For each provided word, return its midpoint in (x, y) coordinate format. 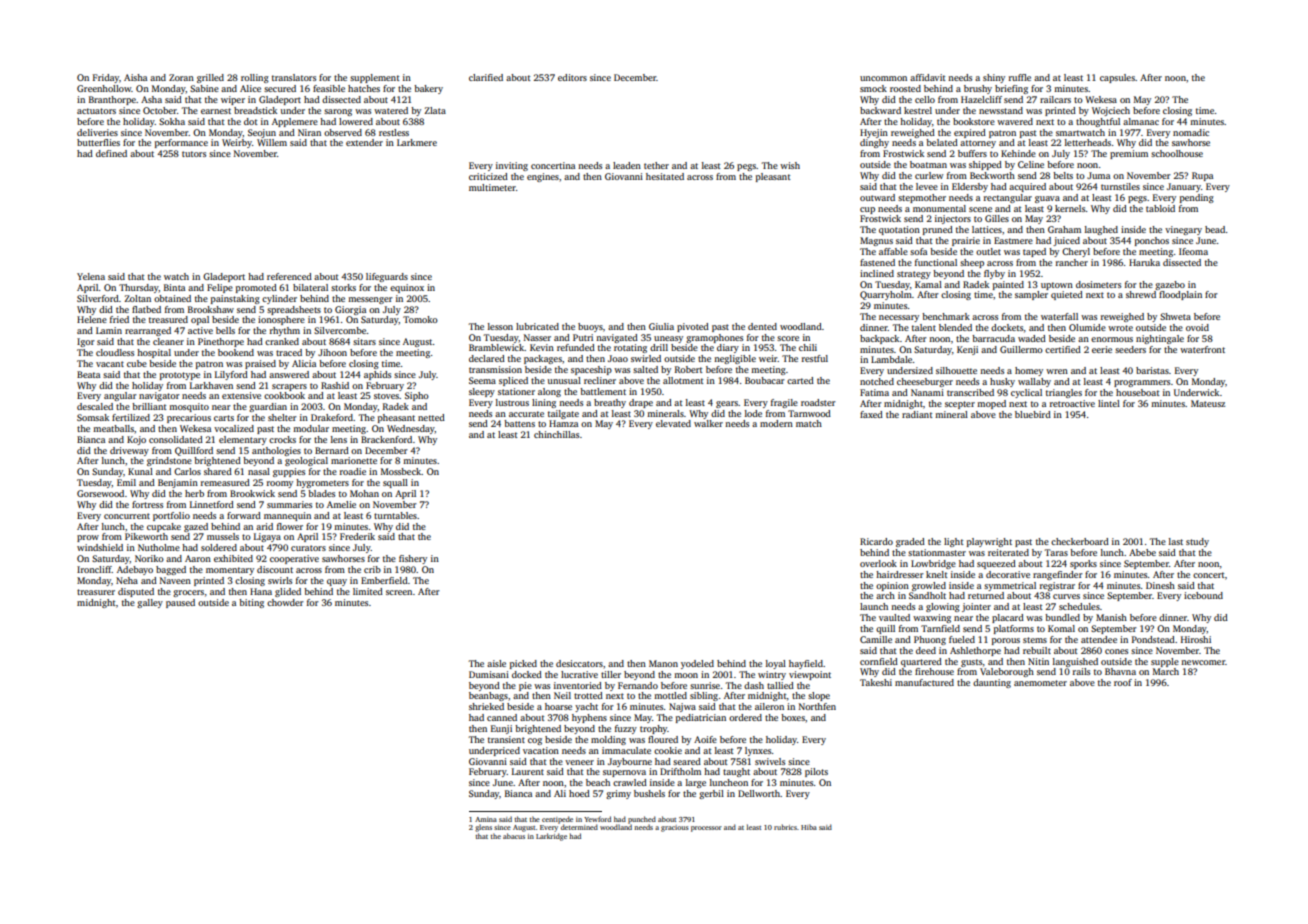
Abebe (1142, 552)
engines (543, 177)
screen (399, 592)
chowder (285, 602)
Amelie (341, 504)
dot (251, 121)
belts (1063, 175)
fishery (413, 559)
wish (790, 165)
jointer (976, 607)
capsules (1117, 78)
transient (506, 739)
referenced (289, 276)
